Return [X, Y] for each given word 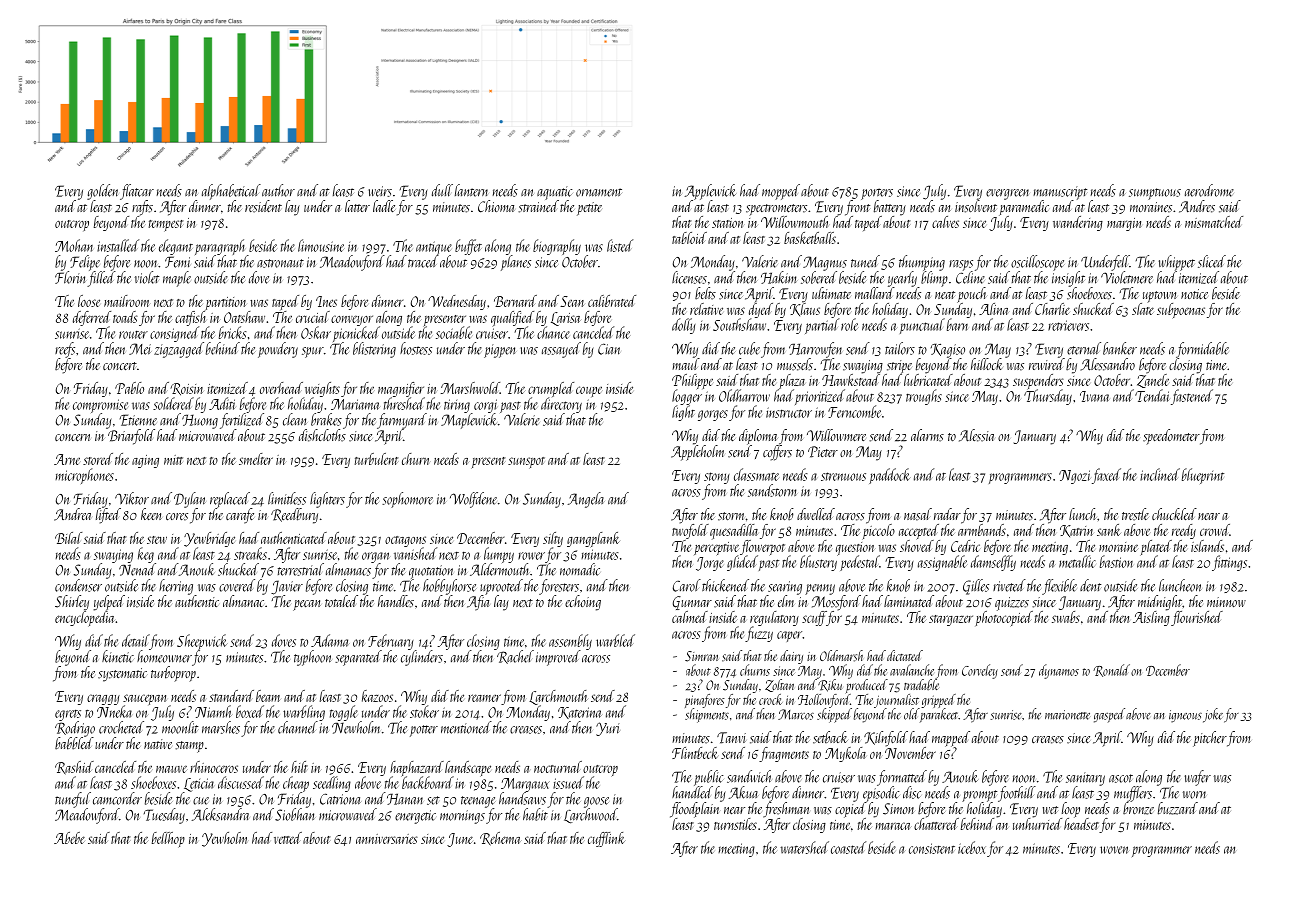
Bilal [68, 538]
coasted [848, 847]
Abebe [69, 838]
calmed [690, 617]
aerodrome [1209, 190]
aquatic [554, 193]
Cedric [965, 546]
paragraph [220, 247]
